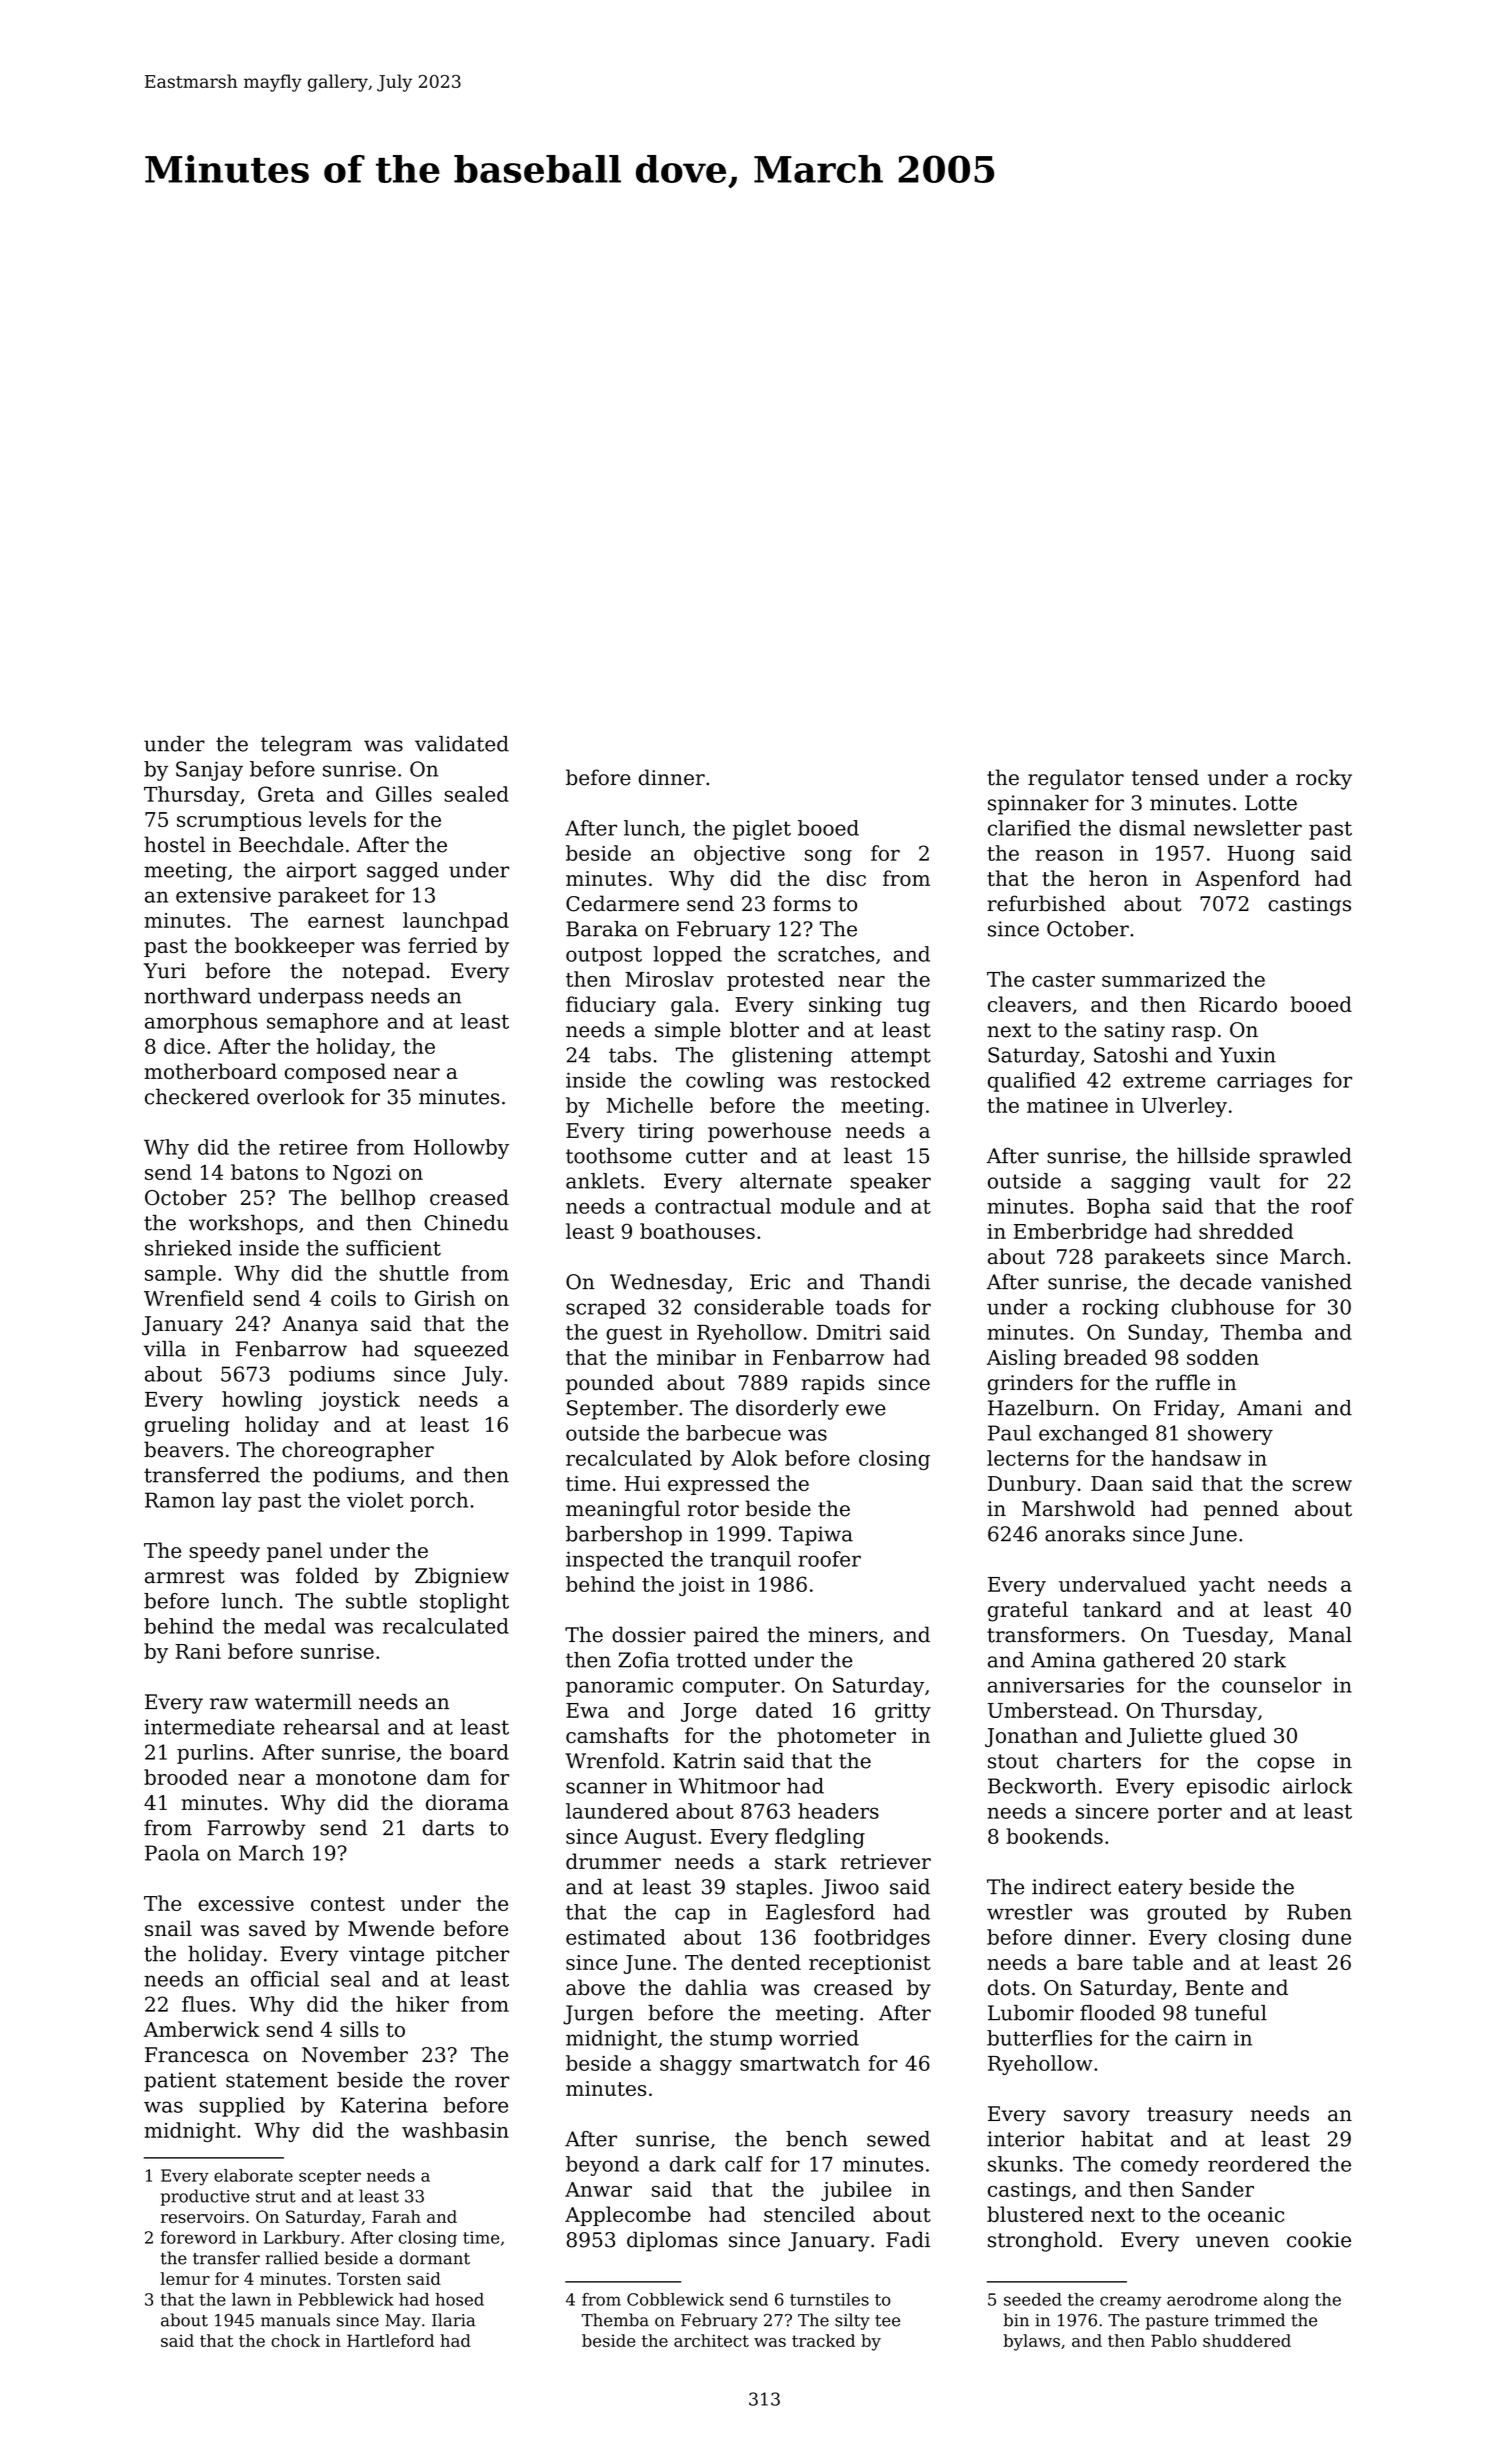 This document has height=2464, width=1496. What do you see at coordinates (1039, 2038) in the document?
I see `butterflies` at bounding box center [1039, 2038].
